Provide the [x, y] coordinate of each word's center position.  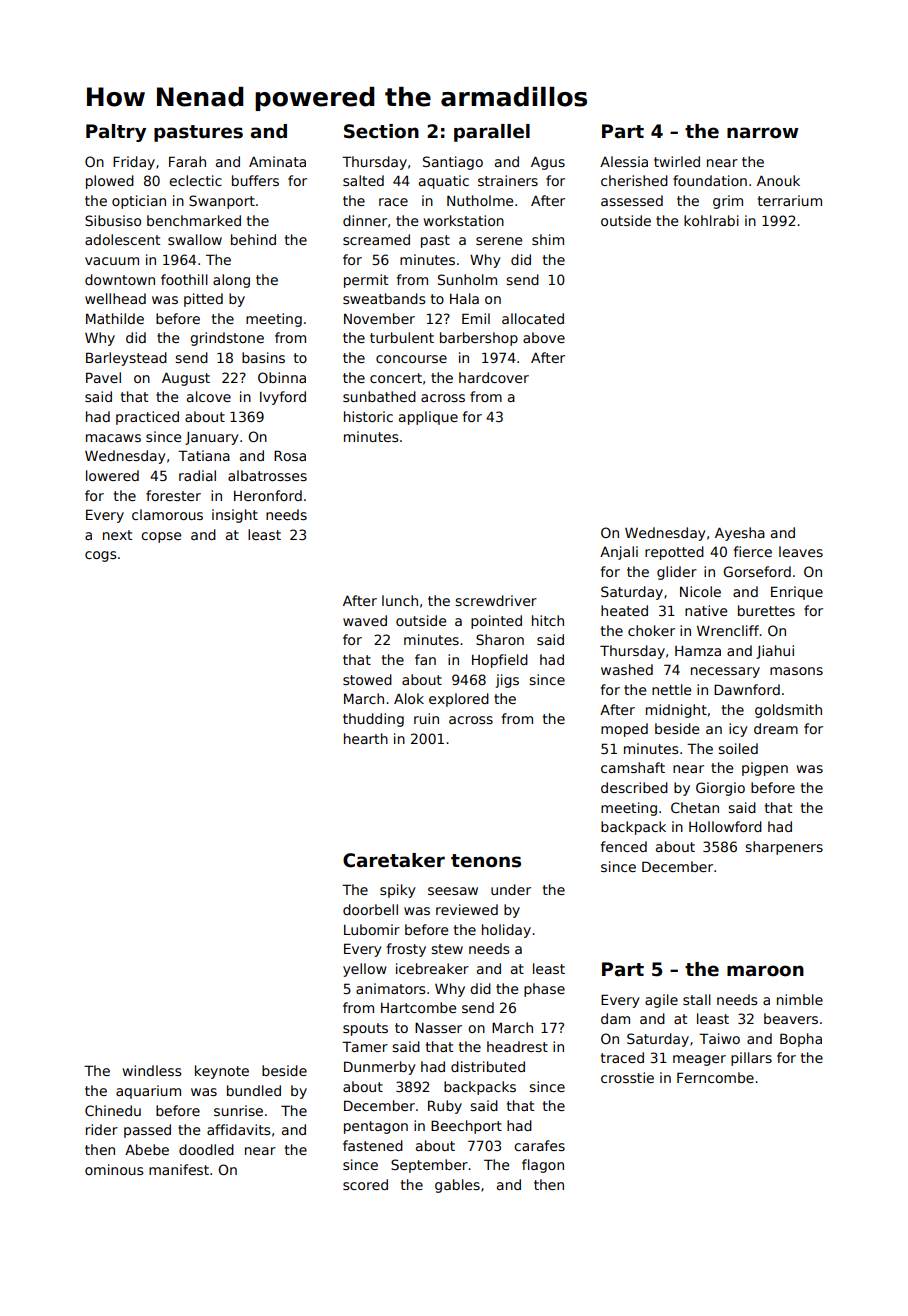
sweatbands [384, 298]
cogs [101, 556]
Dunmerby [380, 1068]
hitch [548, 620]
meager [699, 1060]
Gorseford [757, 571]
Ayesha [740, 534]
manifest [179, 1169]
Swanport [222, 202]
